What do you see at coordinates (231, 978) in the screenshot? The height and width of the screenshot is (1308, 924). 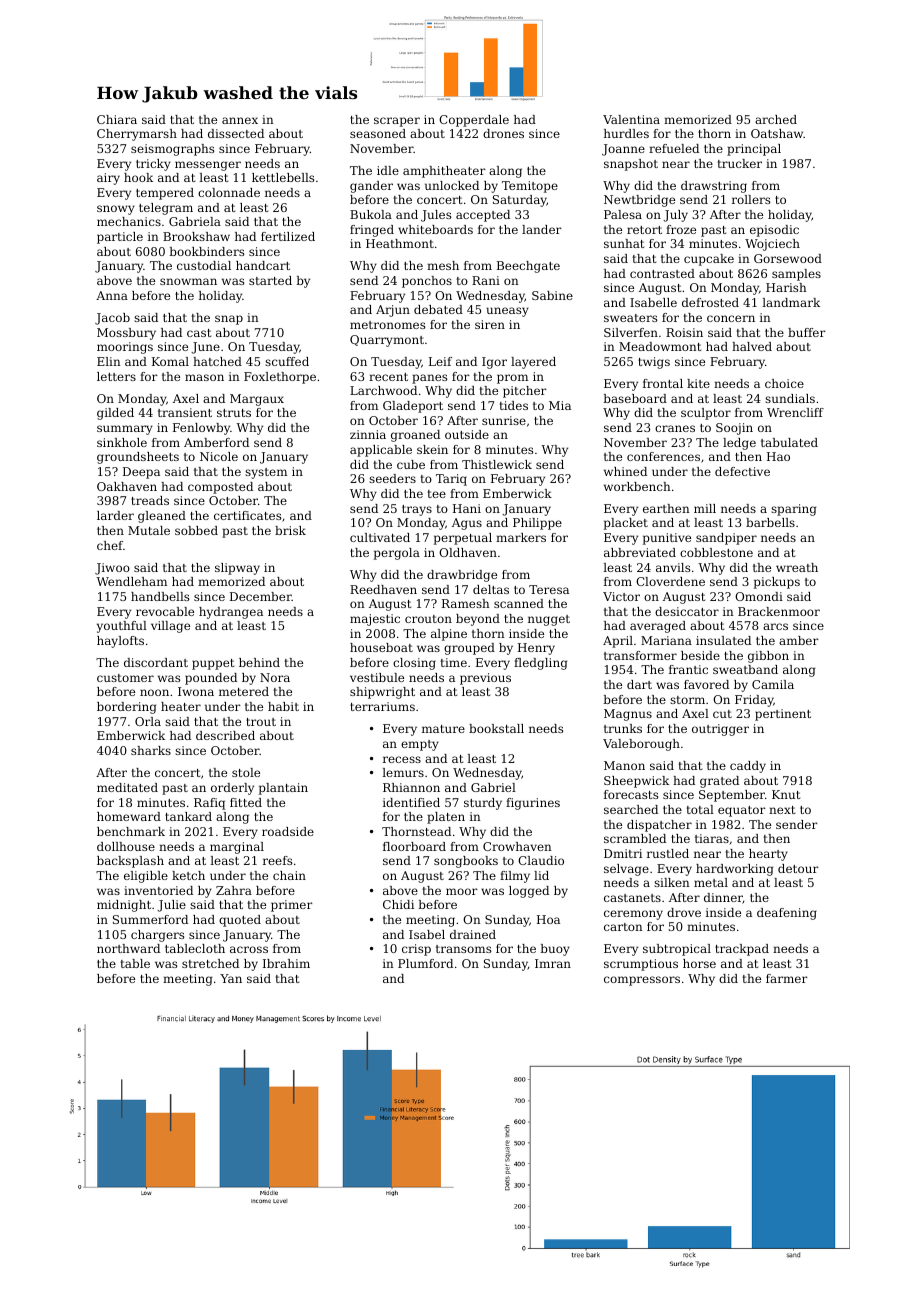 I see `Yan` at bounding box center [231, 978].
